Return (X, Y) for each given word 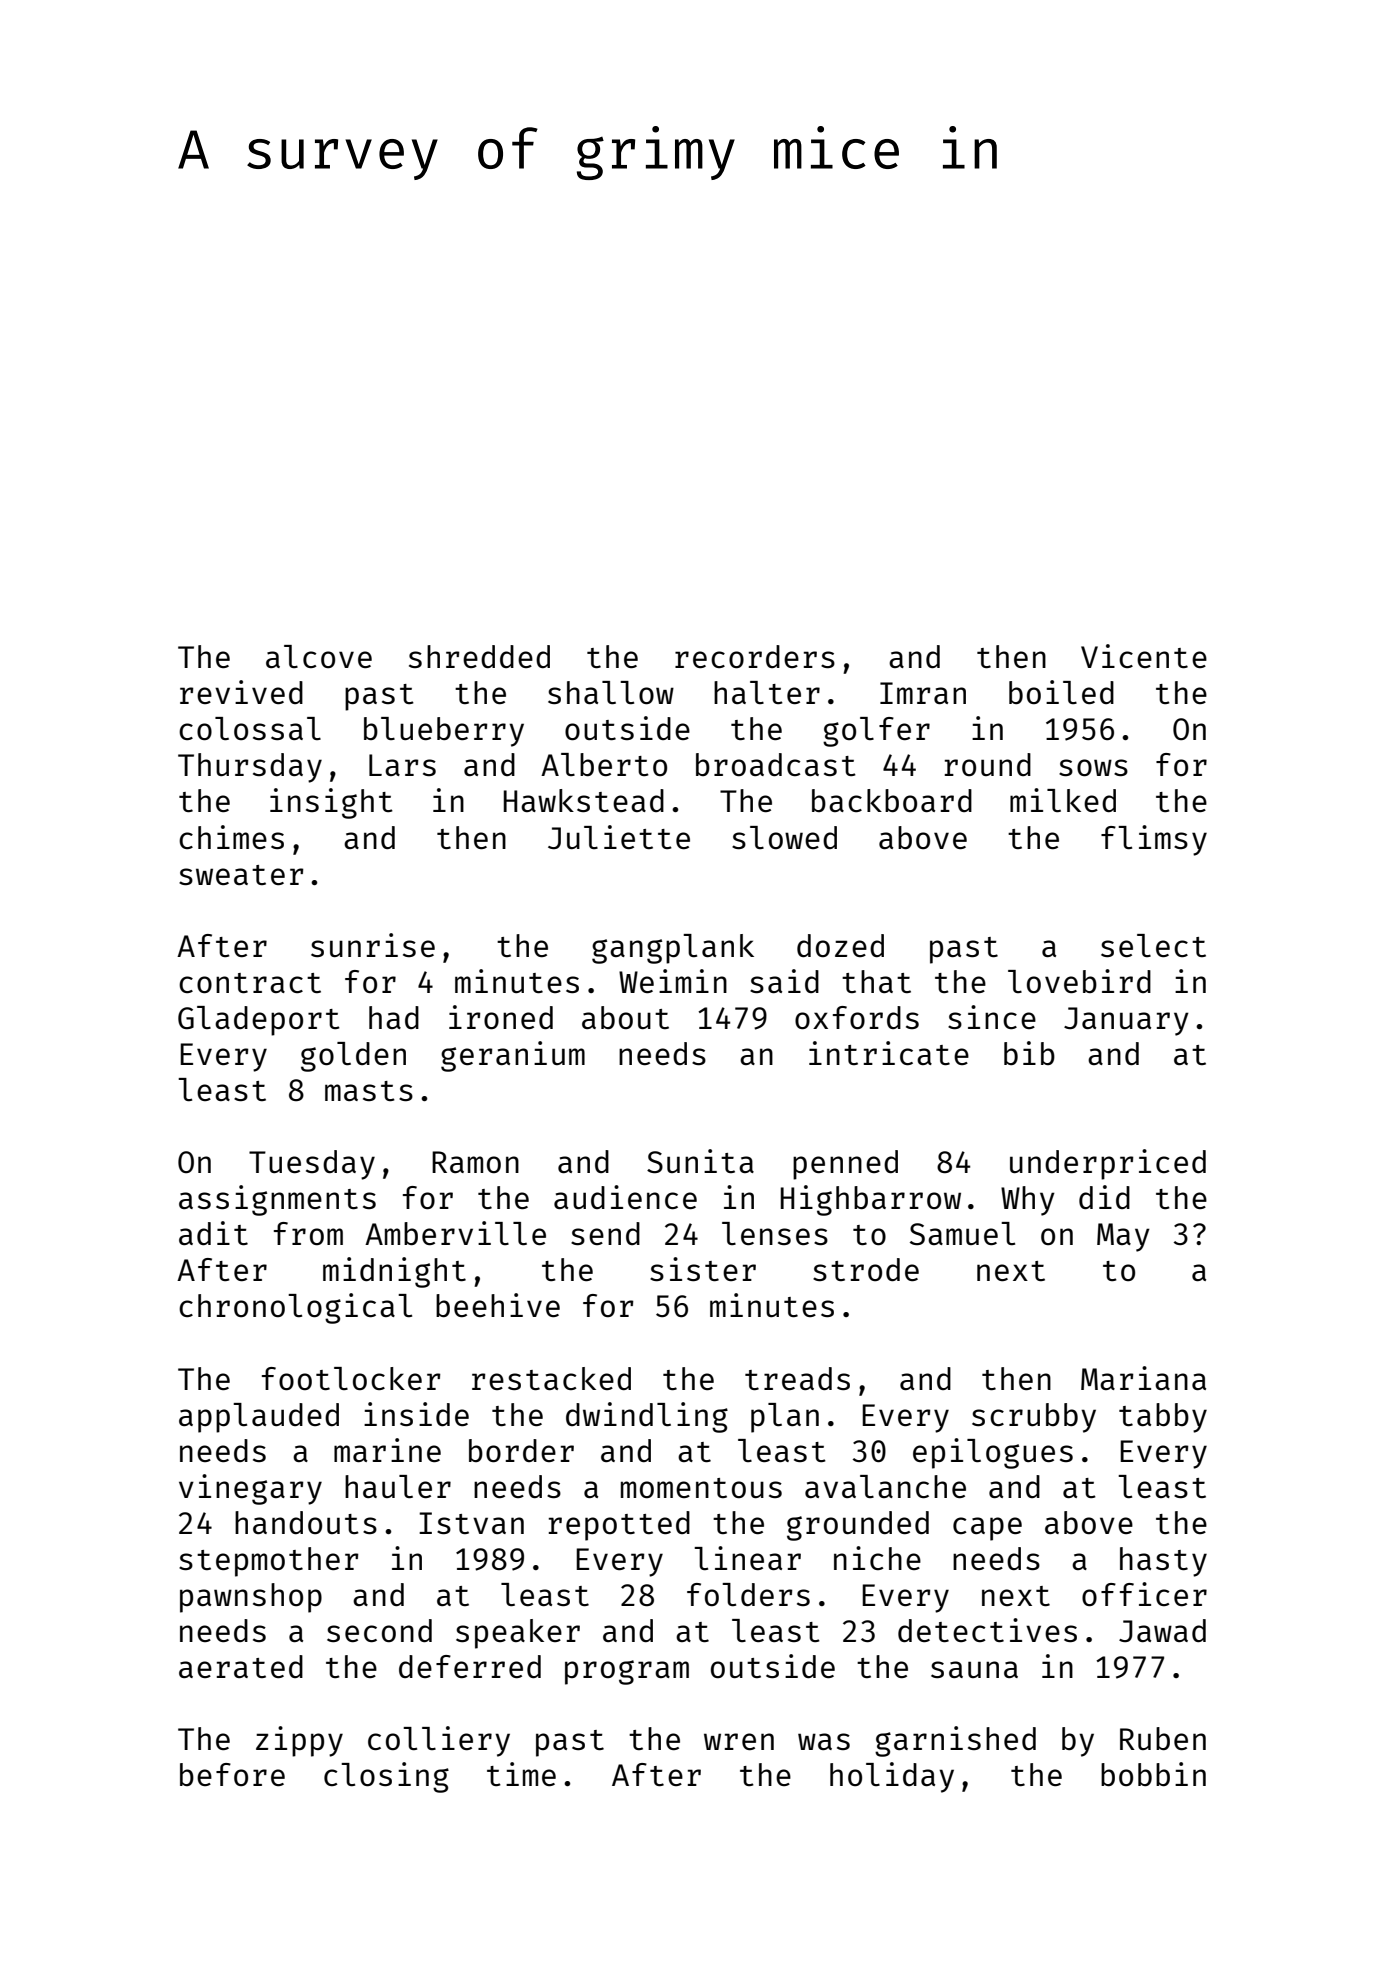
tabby (1163, 1418)
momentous (701, 1488)
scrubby (1034, 1418)
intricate (889, 1053)
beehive (498, 1305)
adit (213, 1233)
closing (386, 1777)
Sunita (700, 1161)
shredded (479, 656)
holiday (892, 1777)
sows (1093, 768)
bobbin (1153, 1774)
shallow (611, 693)
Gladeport (259, 1021)
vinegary (250, 1489)
